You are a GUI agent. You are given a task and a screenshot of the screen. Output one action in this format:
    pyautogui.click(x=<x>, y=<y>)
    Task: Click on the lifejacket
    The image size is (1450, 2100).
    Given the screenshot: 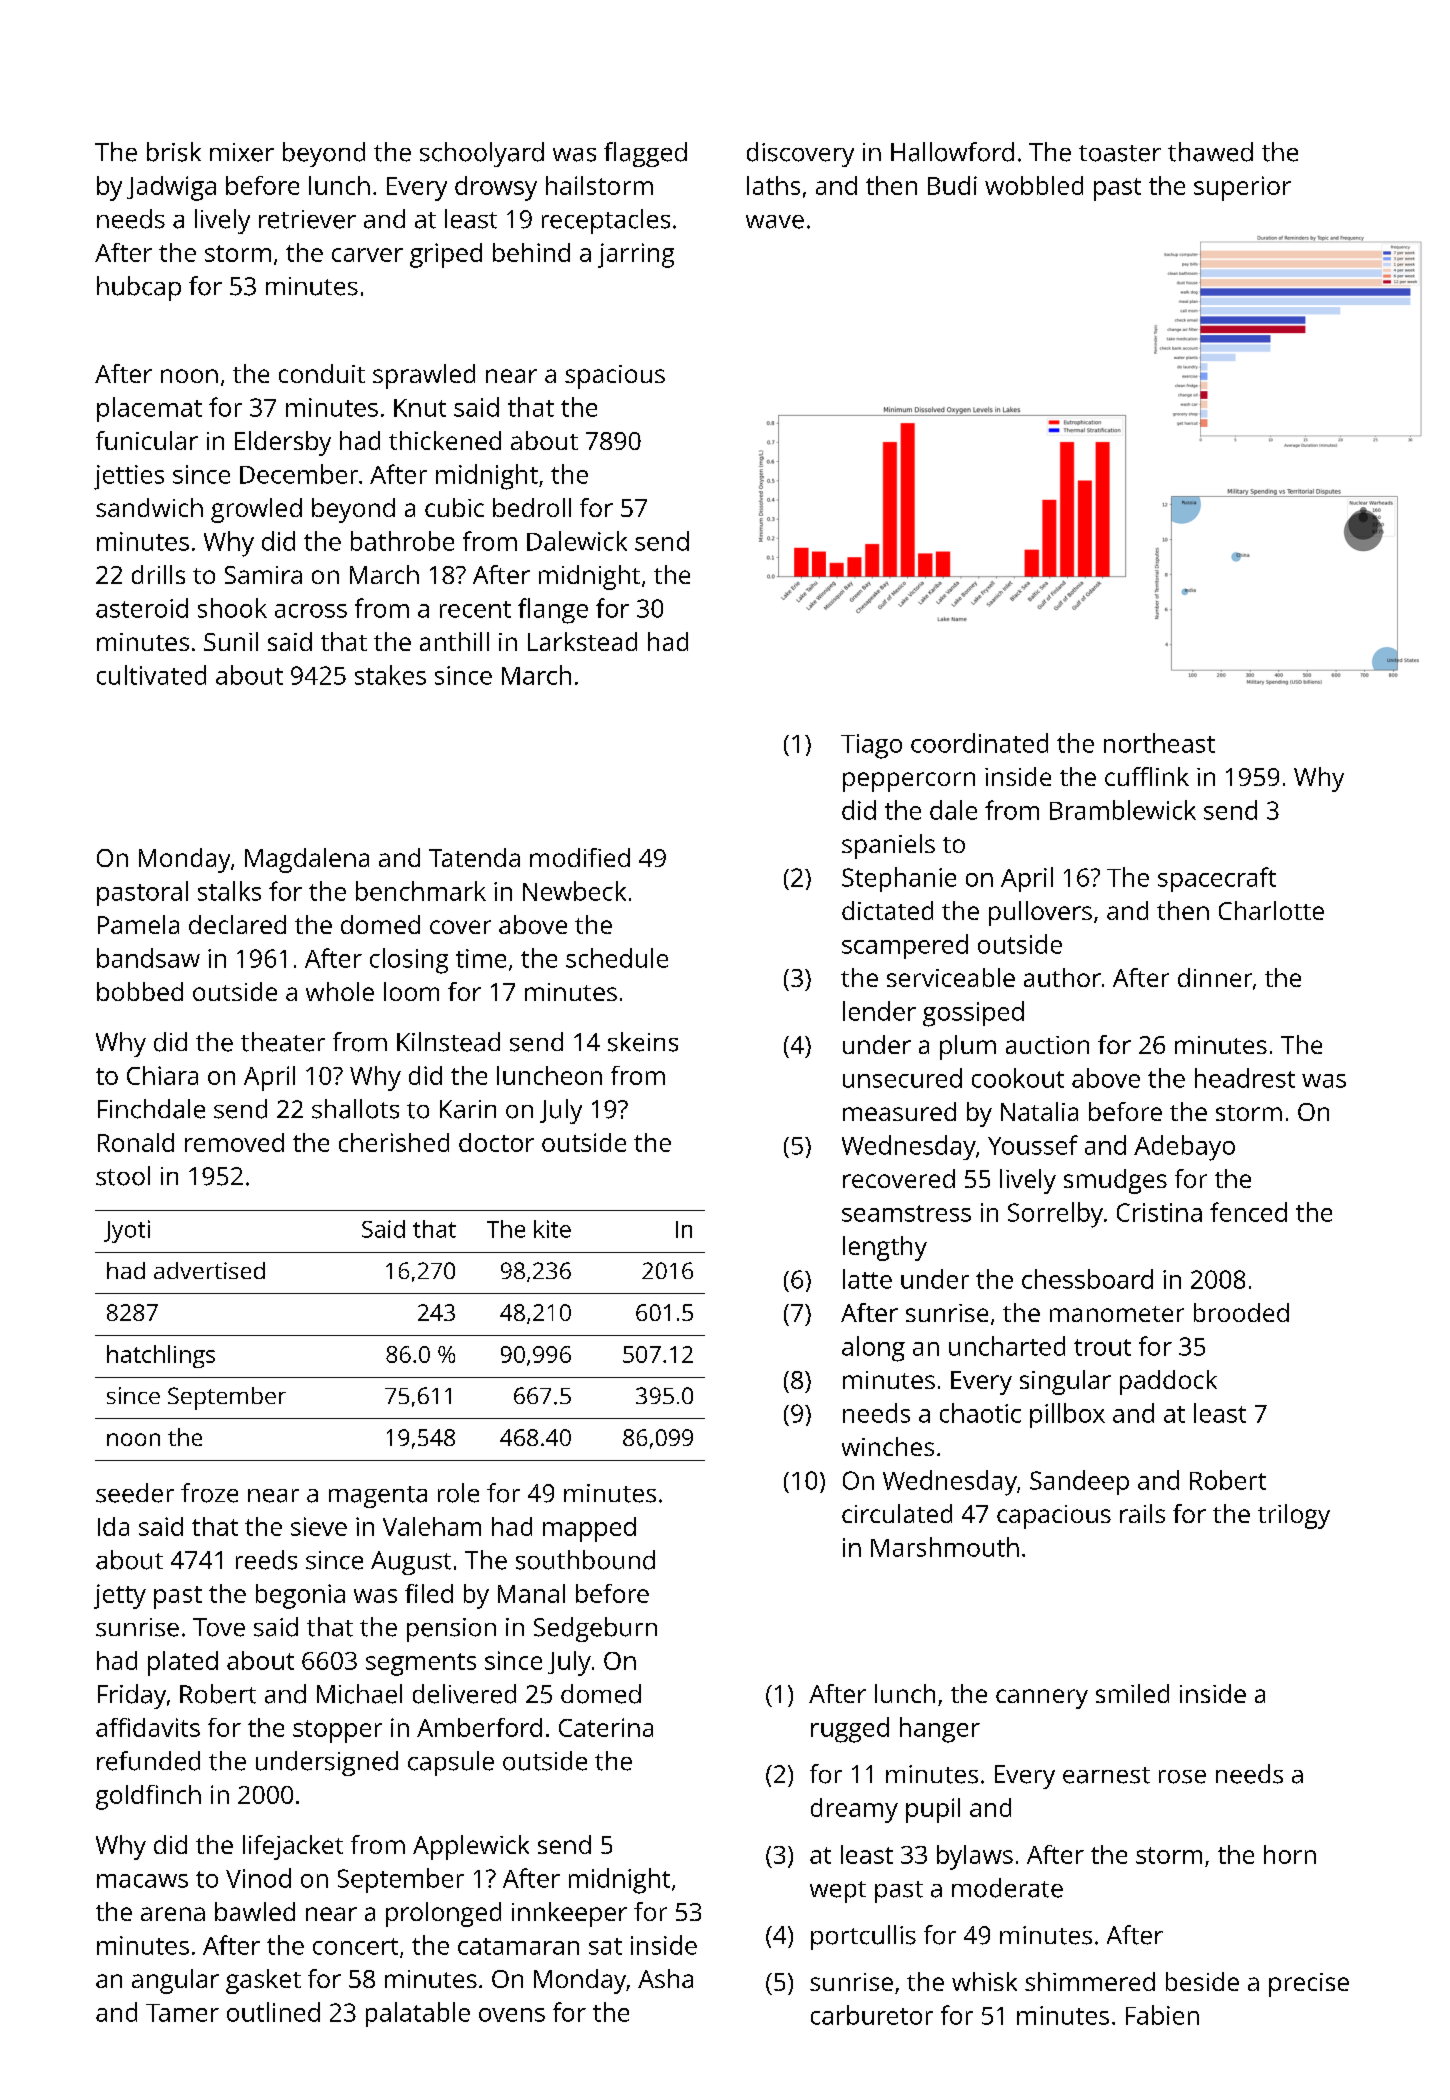 What is the action you would take?
    pyautogui.click(x=293, y=1847)
